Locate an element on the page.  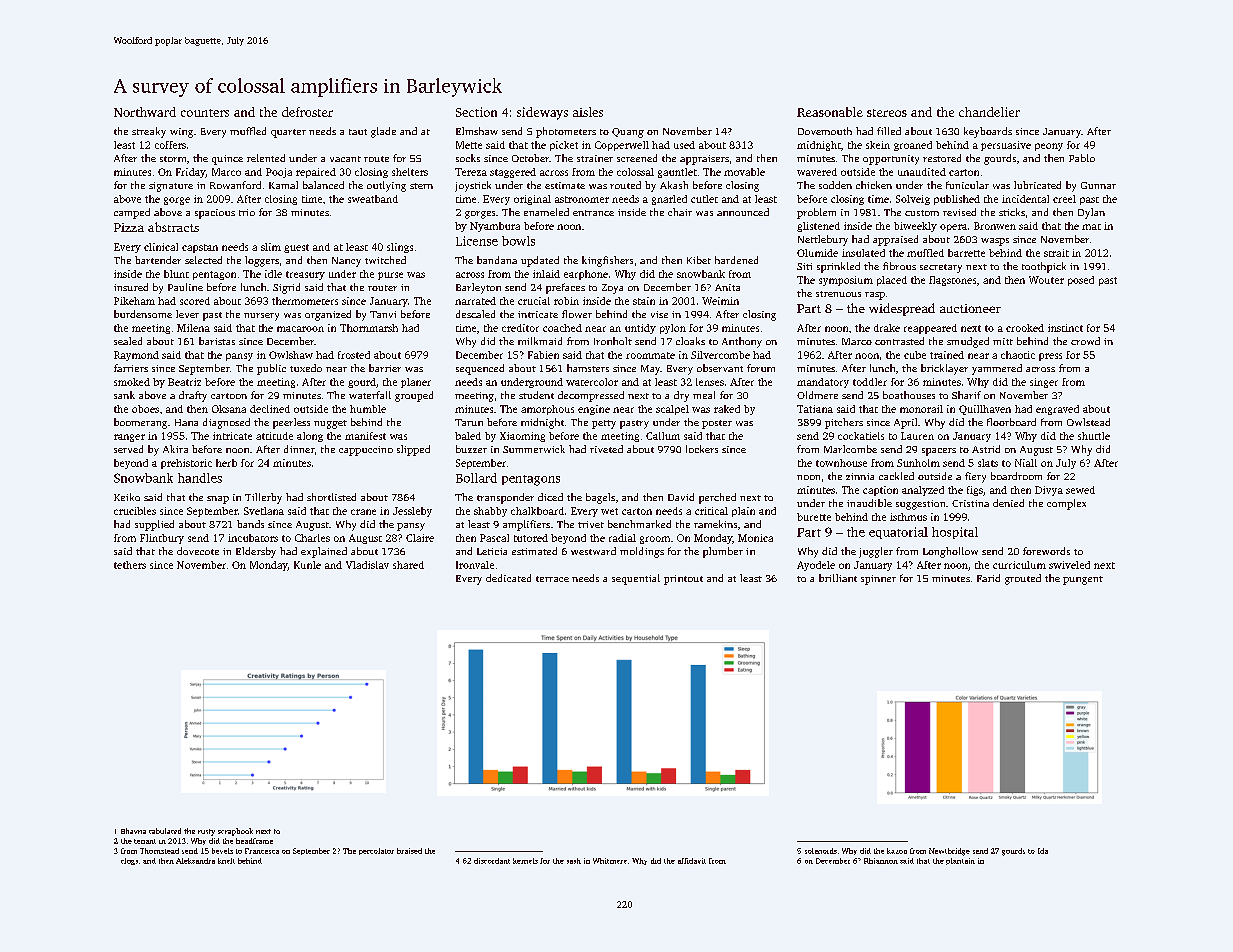
frosted is located at coordinates (354, 355).
